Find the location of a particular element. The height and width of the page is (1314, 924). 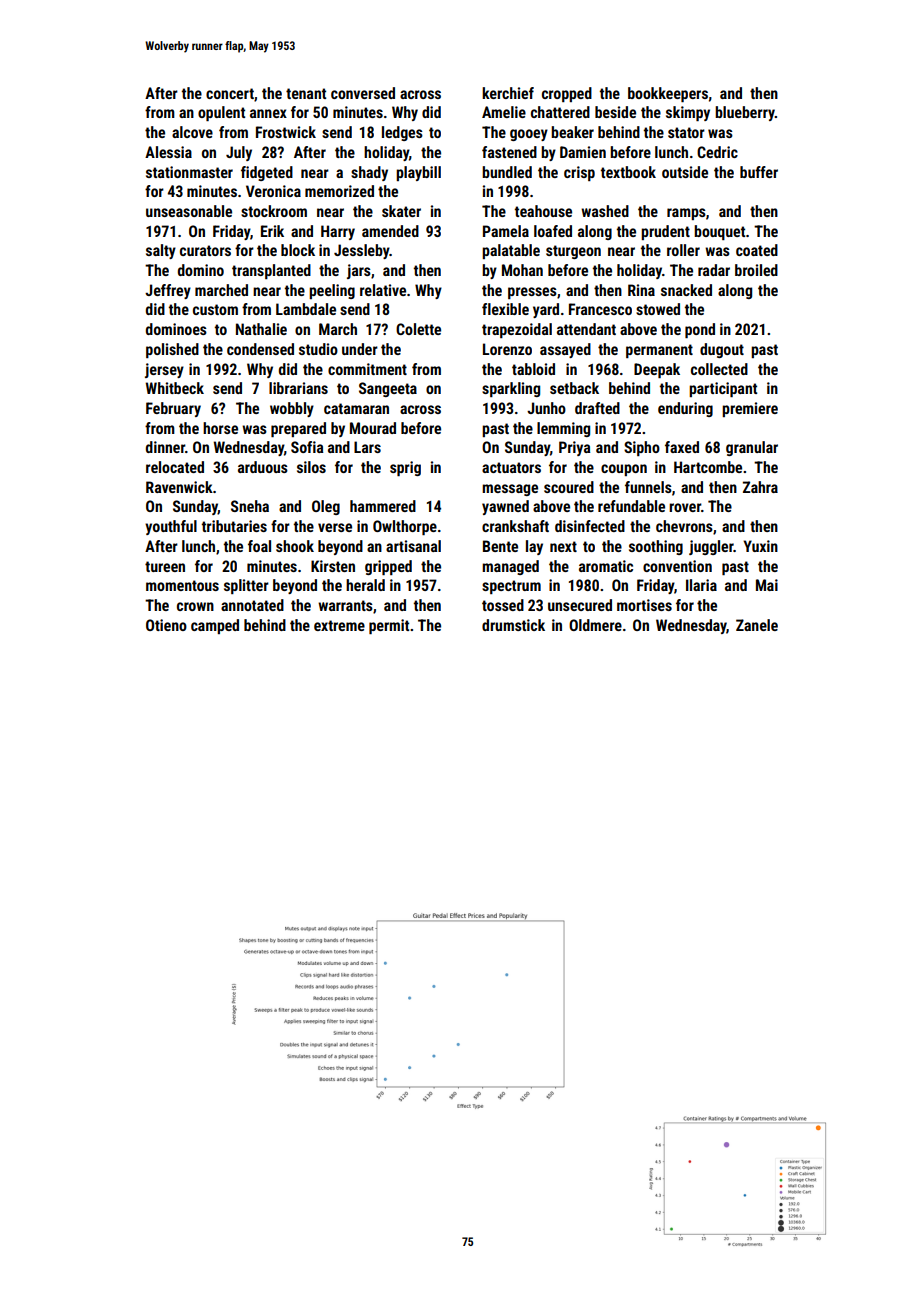

kerchief is located at coordinates (508, 93).
